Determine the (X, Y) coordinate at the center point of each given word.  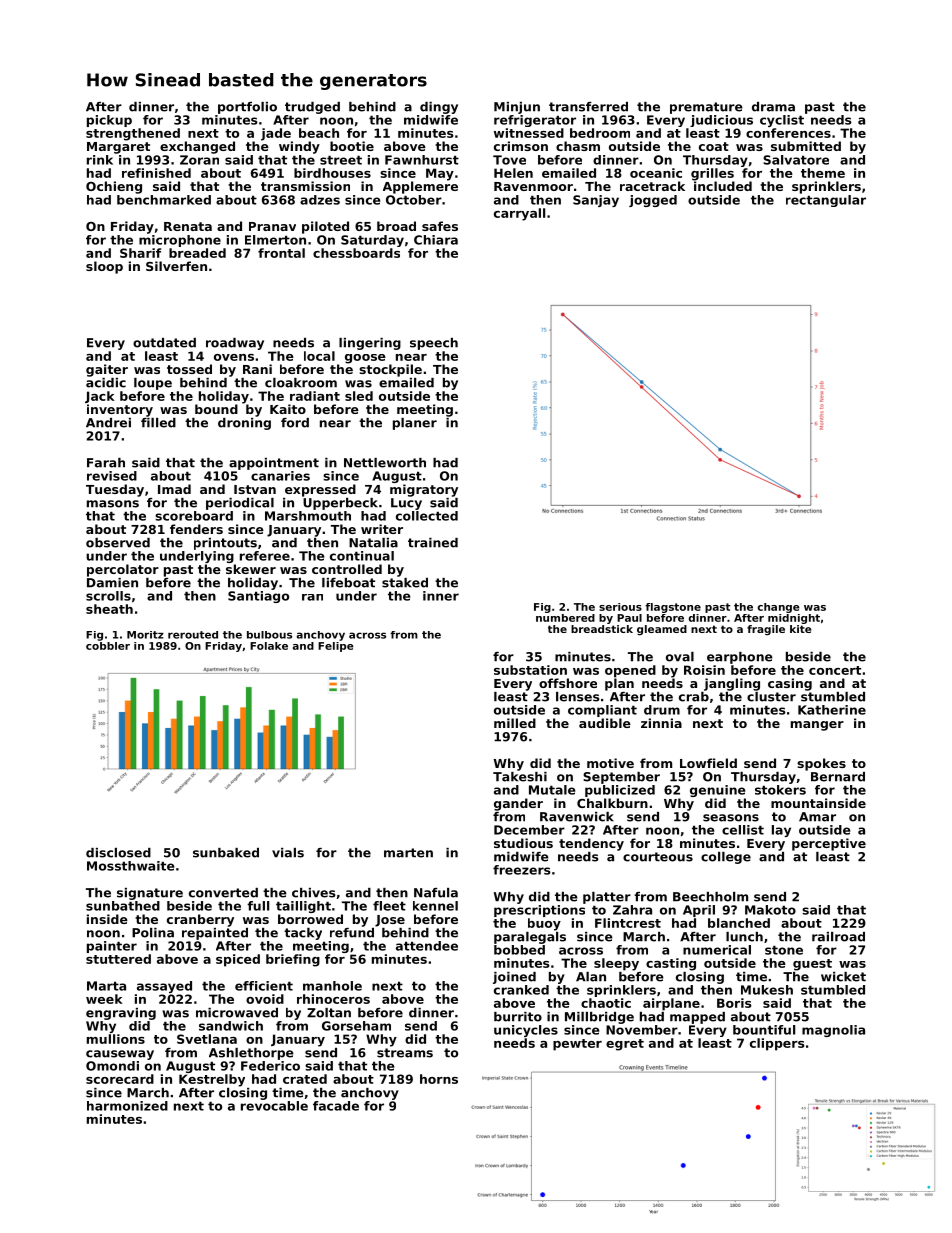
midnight (794, 619)
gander (518, 804)
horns (439, 1079)
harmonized (127, 1106)
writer (382, 529)
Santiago (258, 597)
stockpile (390, 370)
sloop (104, 267)
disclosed (118, 853)
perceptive (829, 844)
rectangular (826, 201)
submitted (806, 146)
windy (299, 147)
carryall (519, 214)
